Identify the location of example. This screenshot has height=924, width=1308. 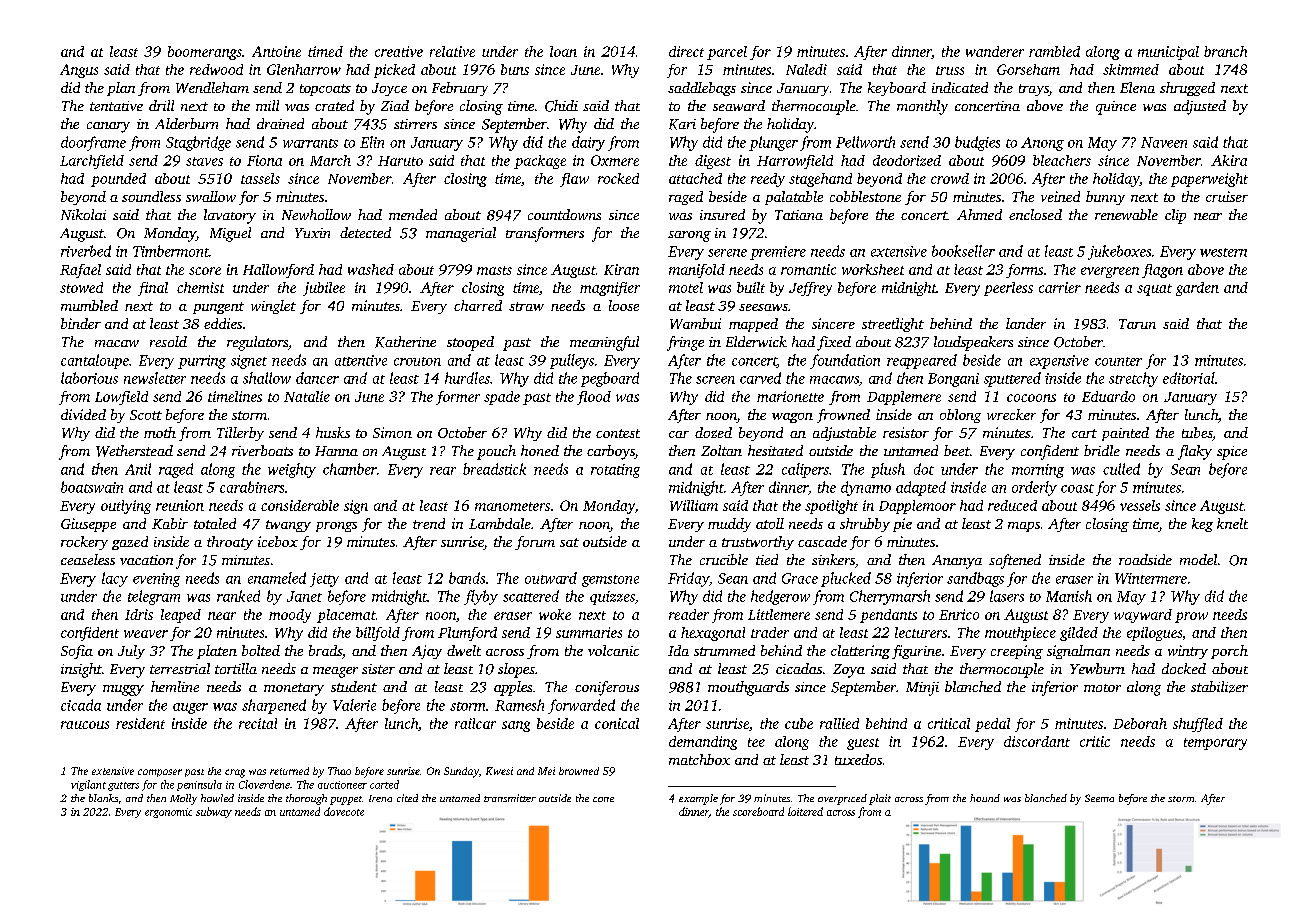
(698, 799).
